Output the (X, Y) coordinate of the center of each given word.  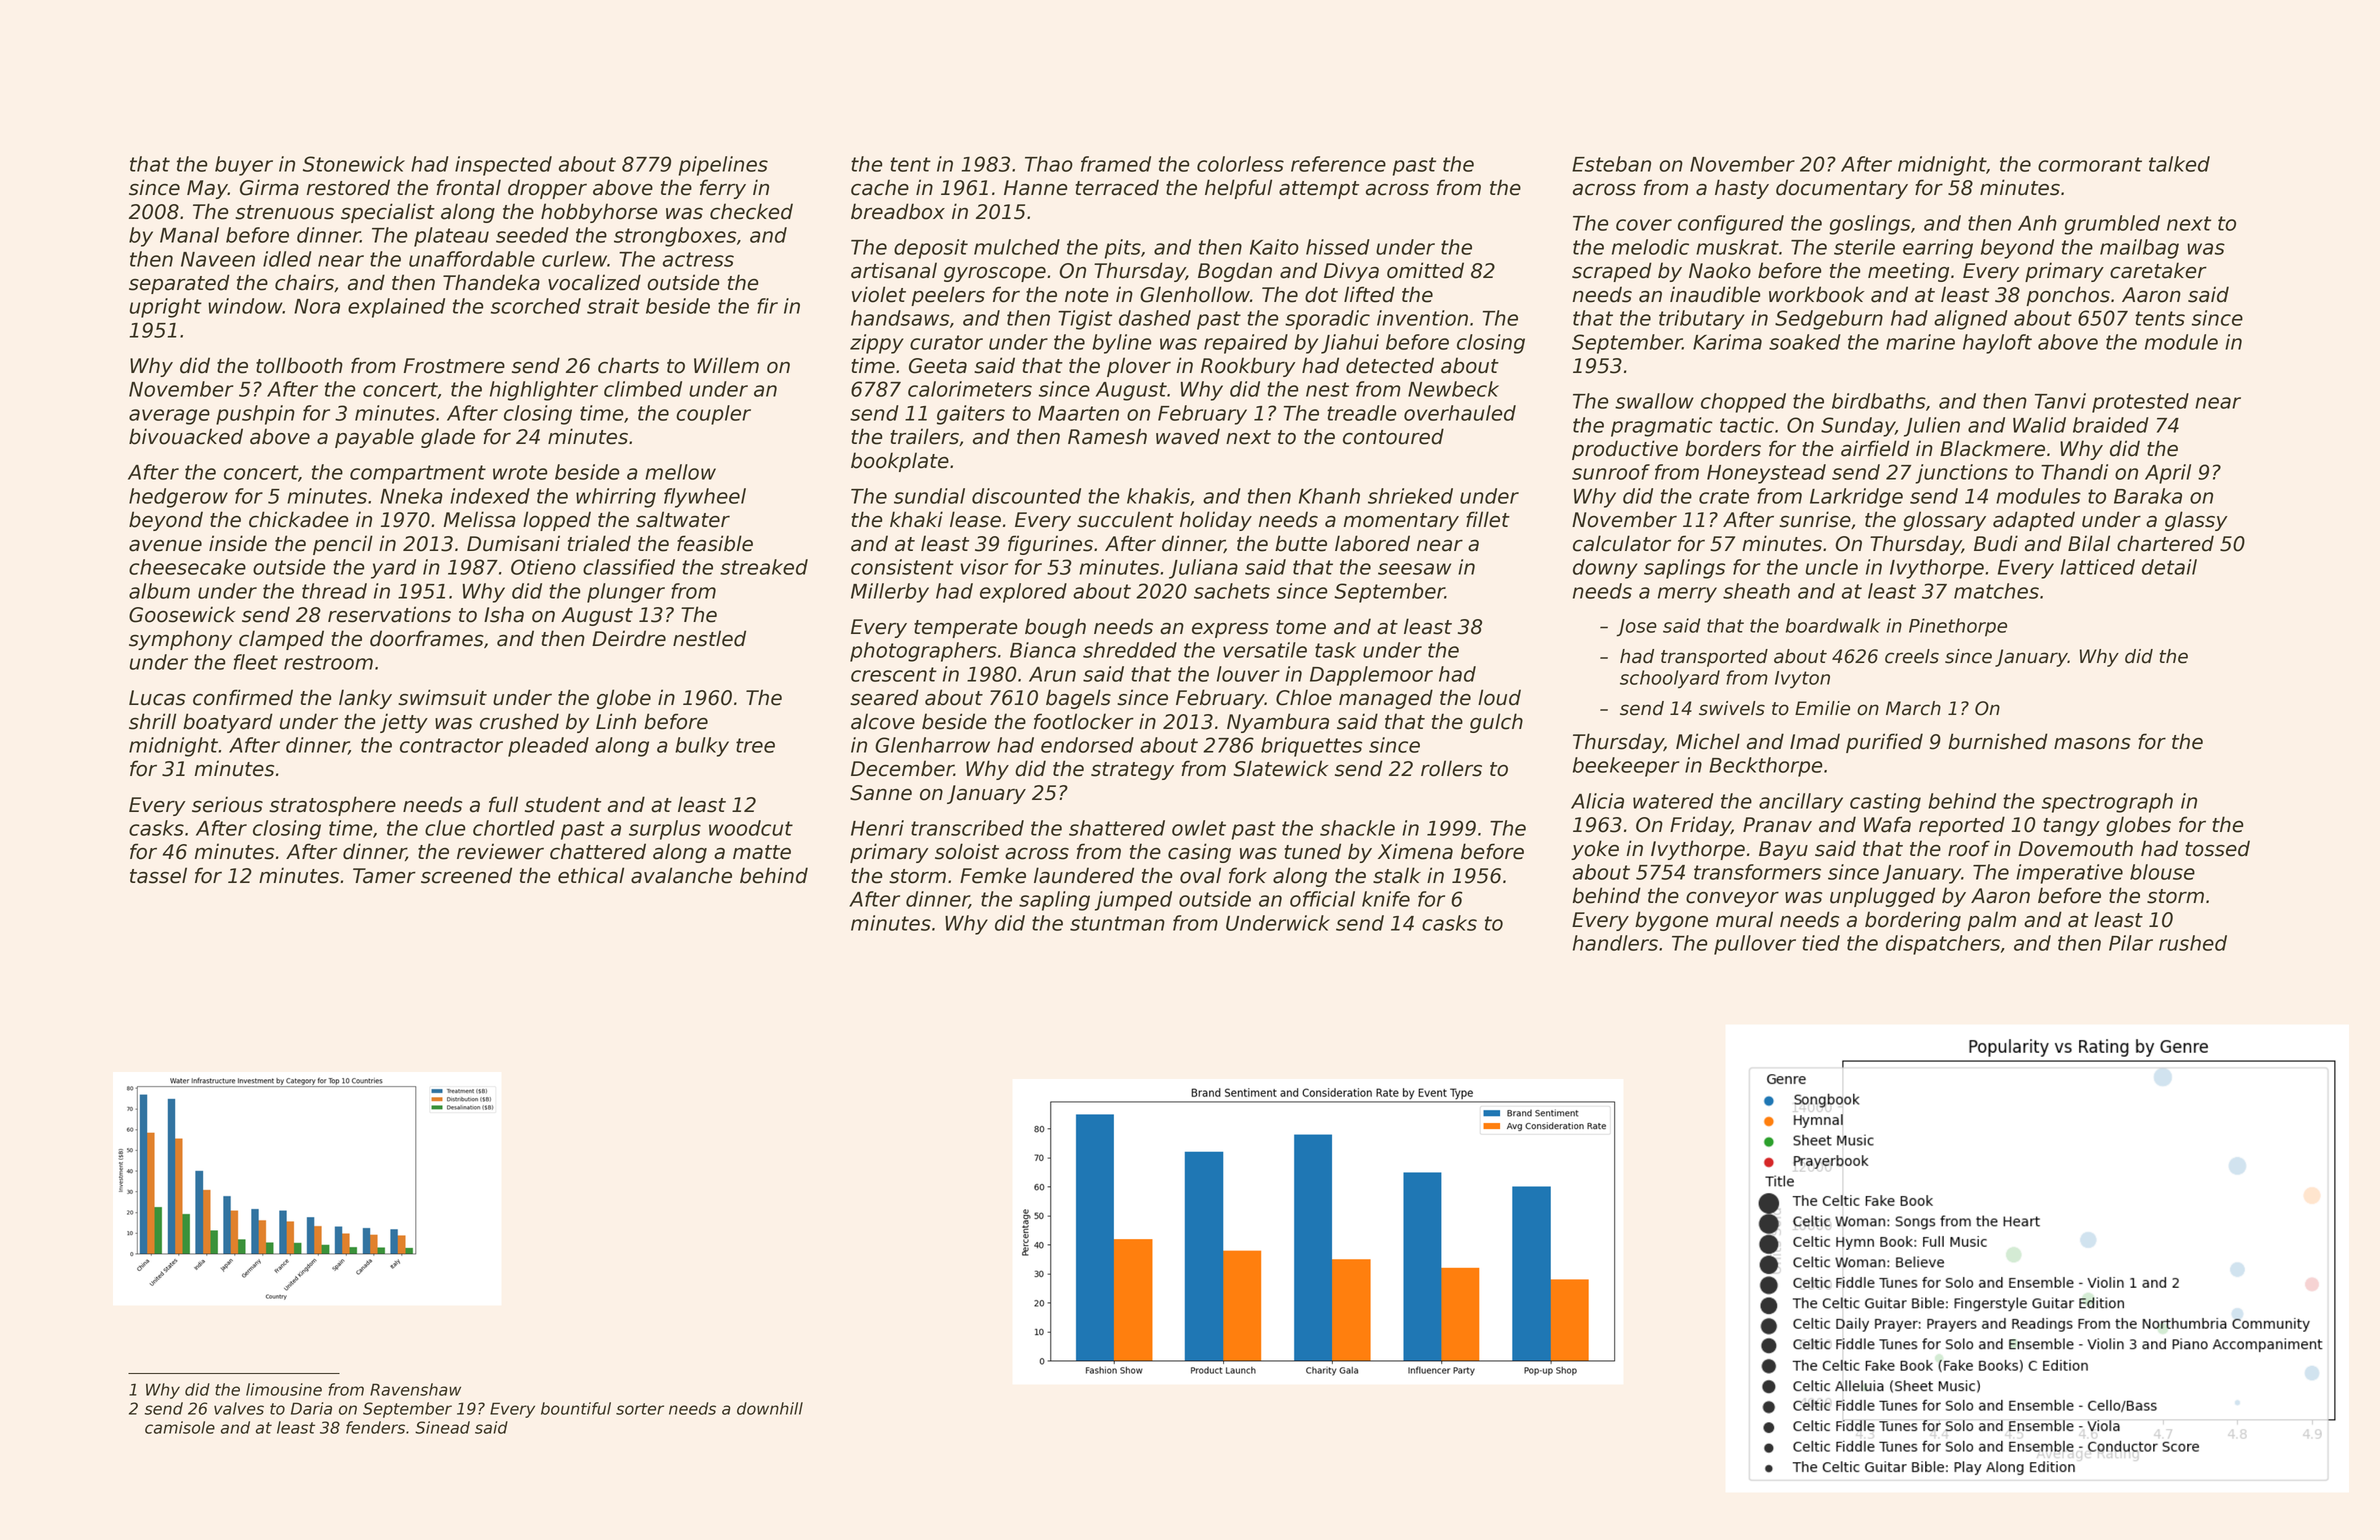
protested (2140, 403)
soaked (1805, 342)
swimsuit (442, 697)
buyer (244, 166)
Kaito (1274, 247)
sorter (640, 1409)
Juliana (1203, 569)
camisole (180, 1427)
